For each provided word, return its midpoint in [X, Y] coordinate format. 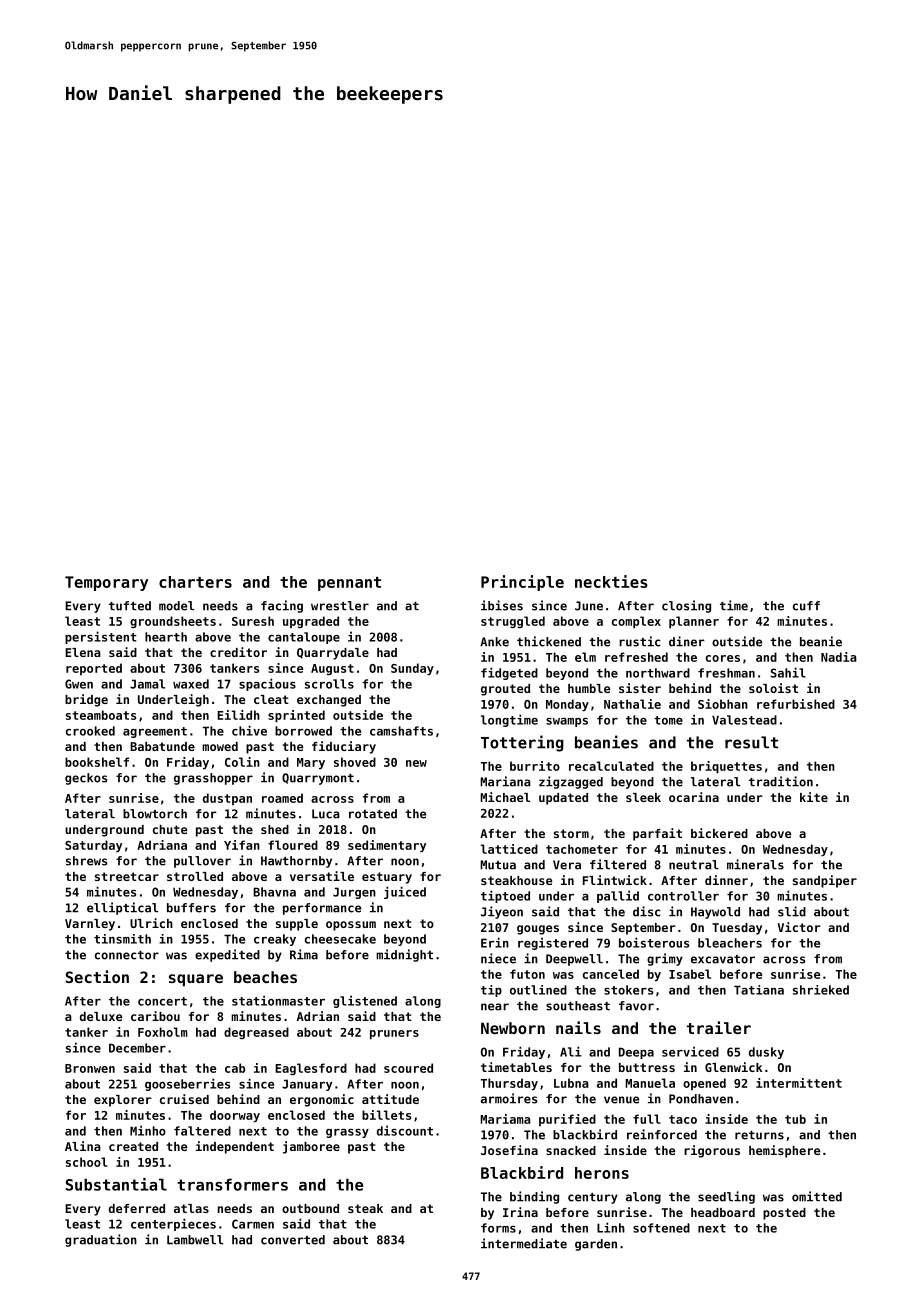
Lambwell [195, 1240]
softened [661, 1228]
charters [195, 582]
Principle [522, 583]
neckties [611, 581]
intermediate [524, 1243]
